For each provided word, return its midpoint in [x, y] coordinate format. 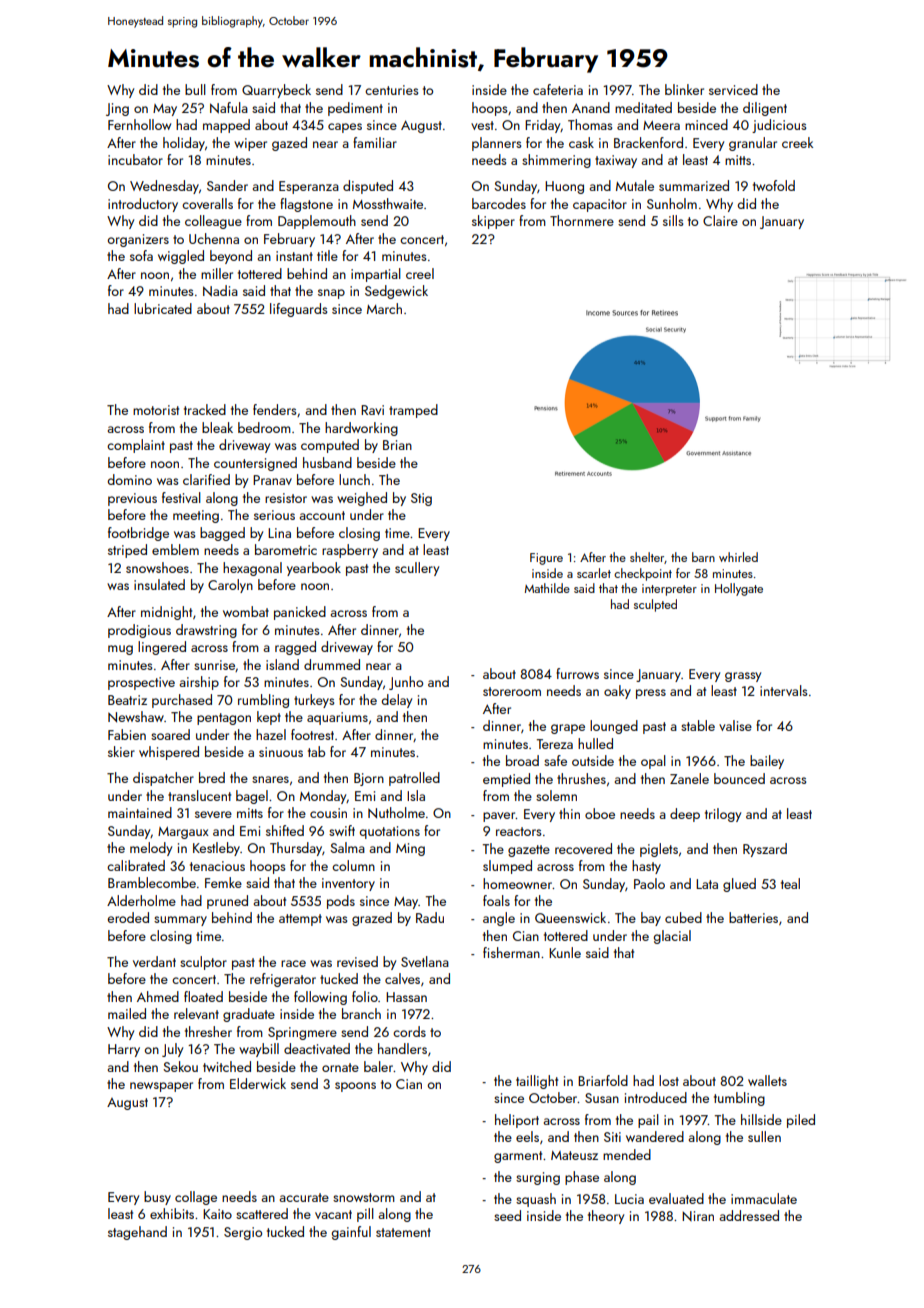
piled [801, 1121]
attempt [300, 920]
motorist [156, 410]
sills [673, 220]
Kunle [565, 952]
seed [507, 1215]
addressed [749, 1215]
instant [294, 256]
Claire [720, 220]
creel [420, 273]
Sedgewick [396, 292]
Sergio [243, 1233]
